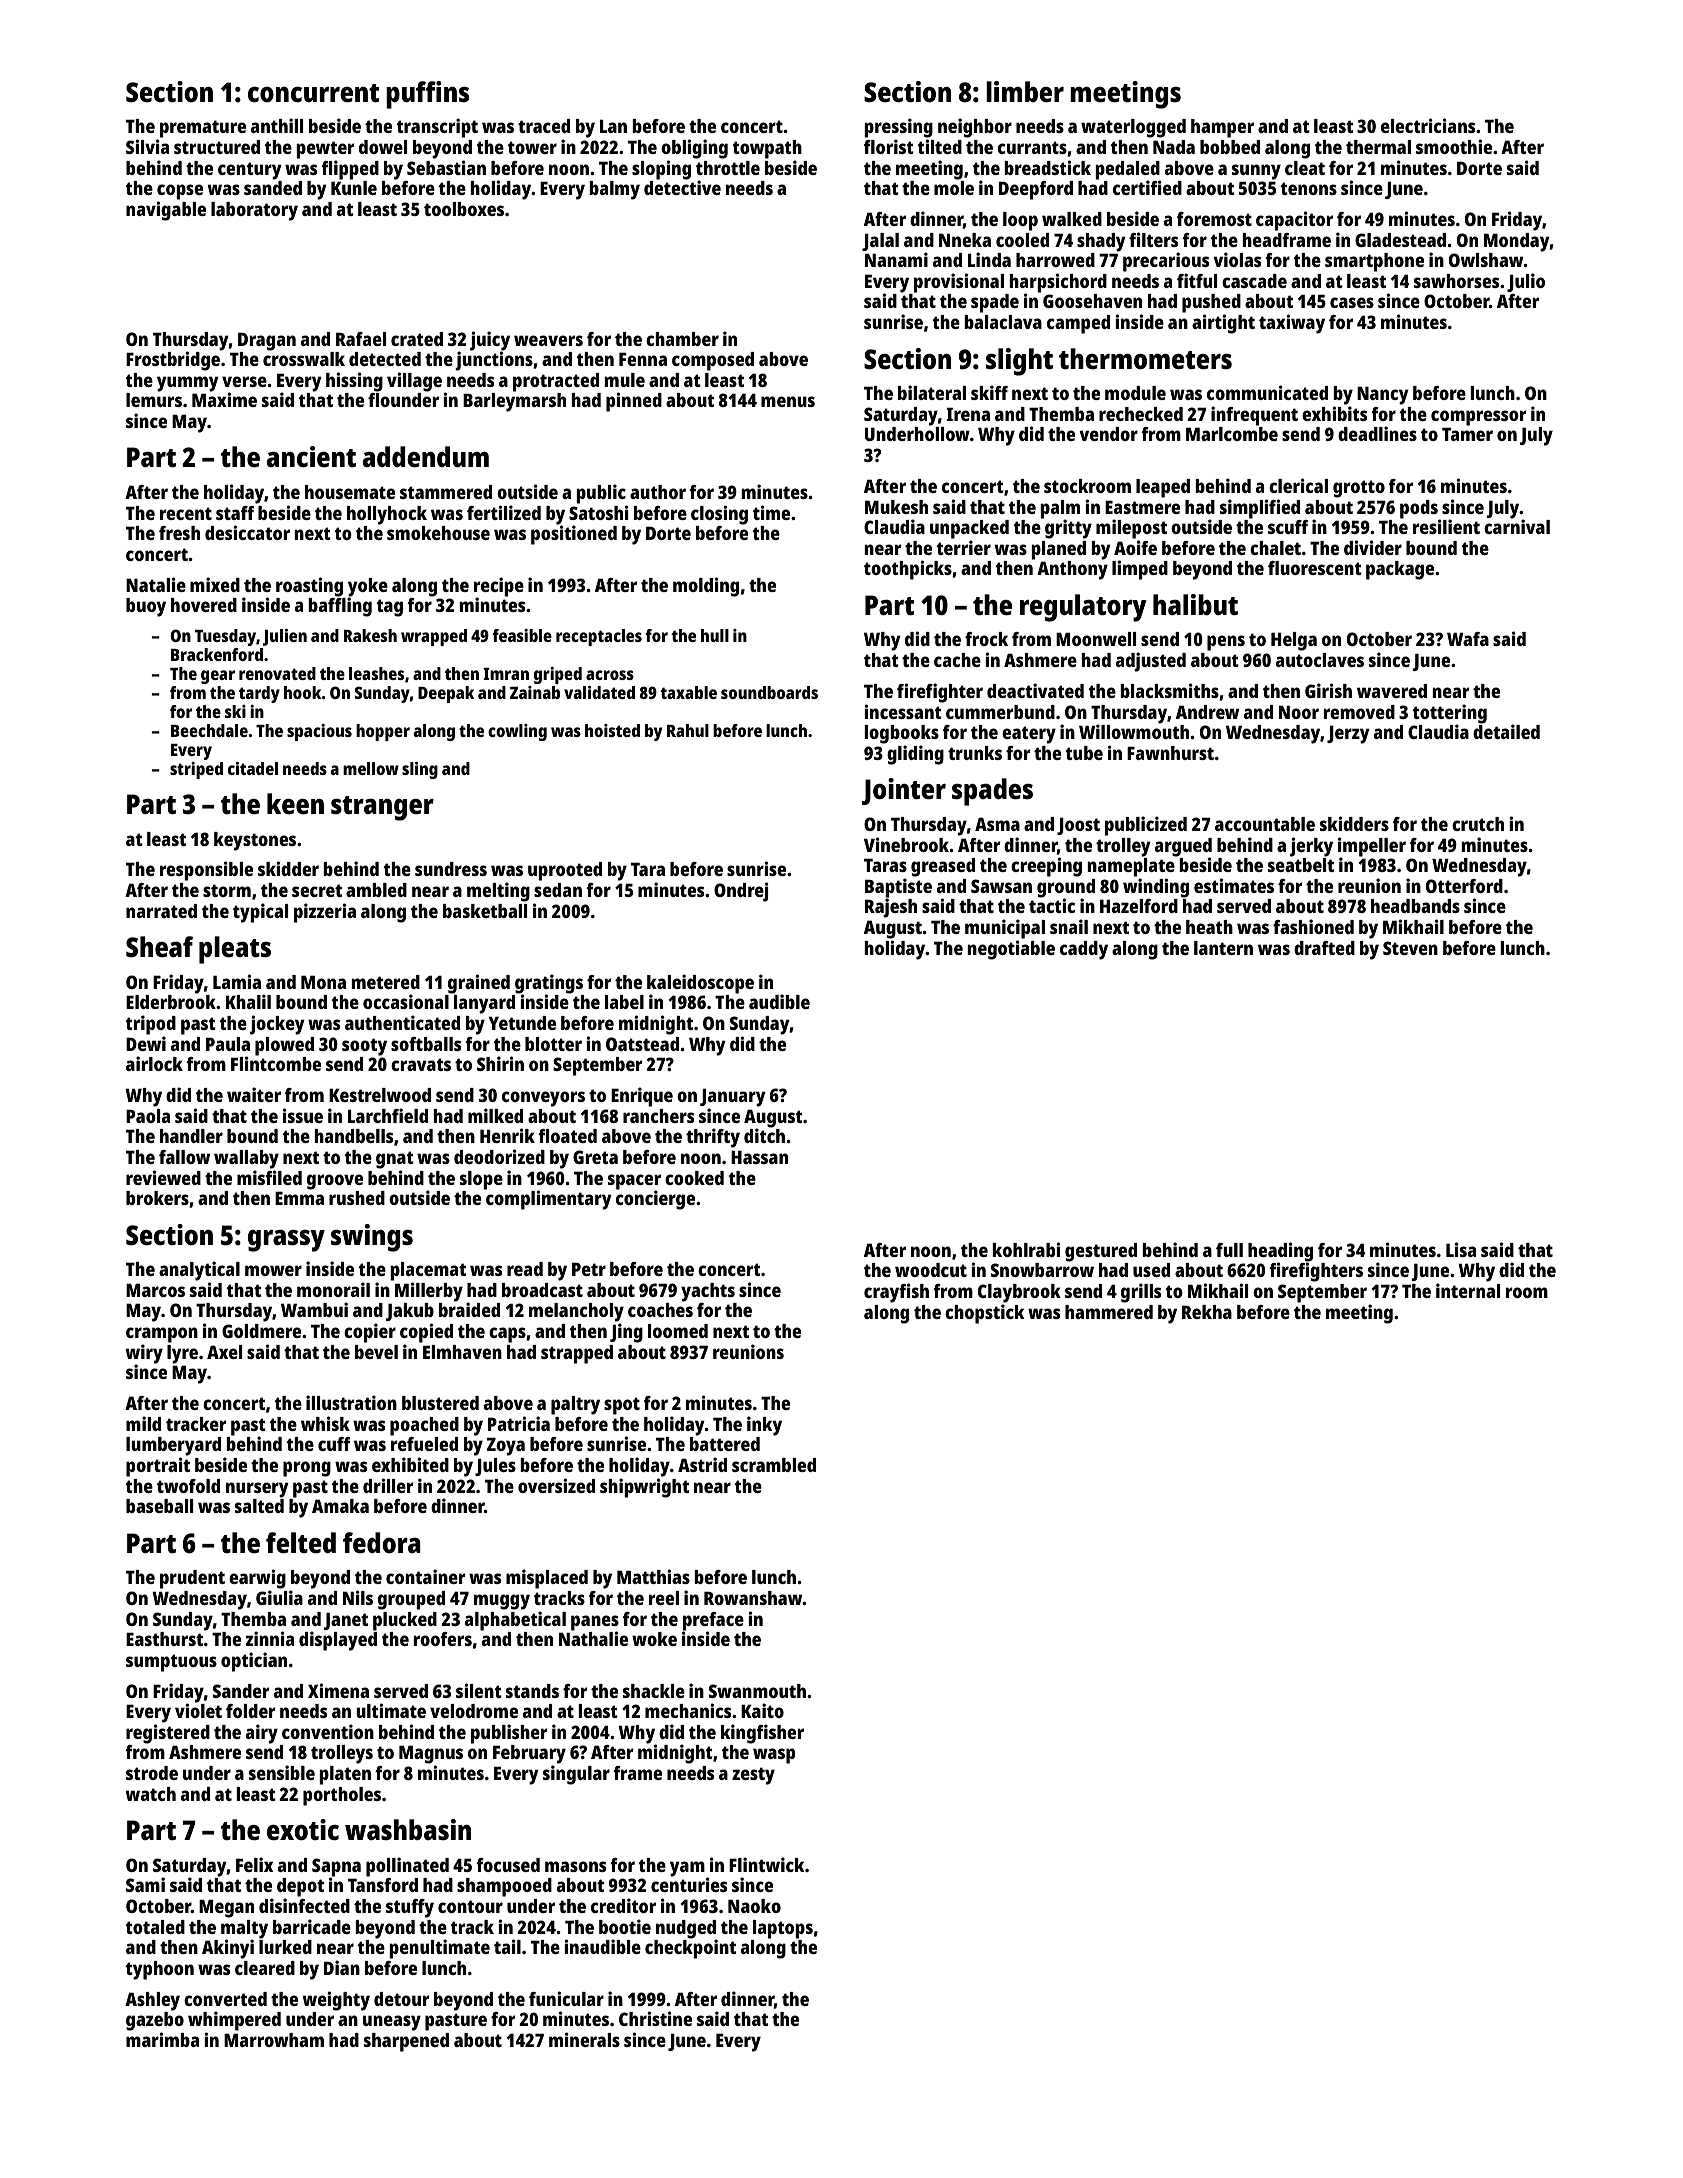  What do you see at coordinates (713, 1138) in the screenshot?
I see `thrifty` at bounding box center [713, 1138].
